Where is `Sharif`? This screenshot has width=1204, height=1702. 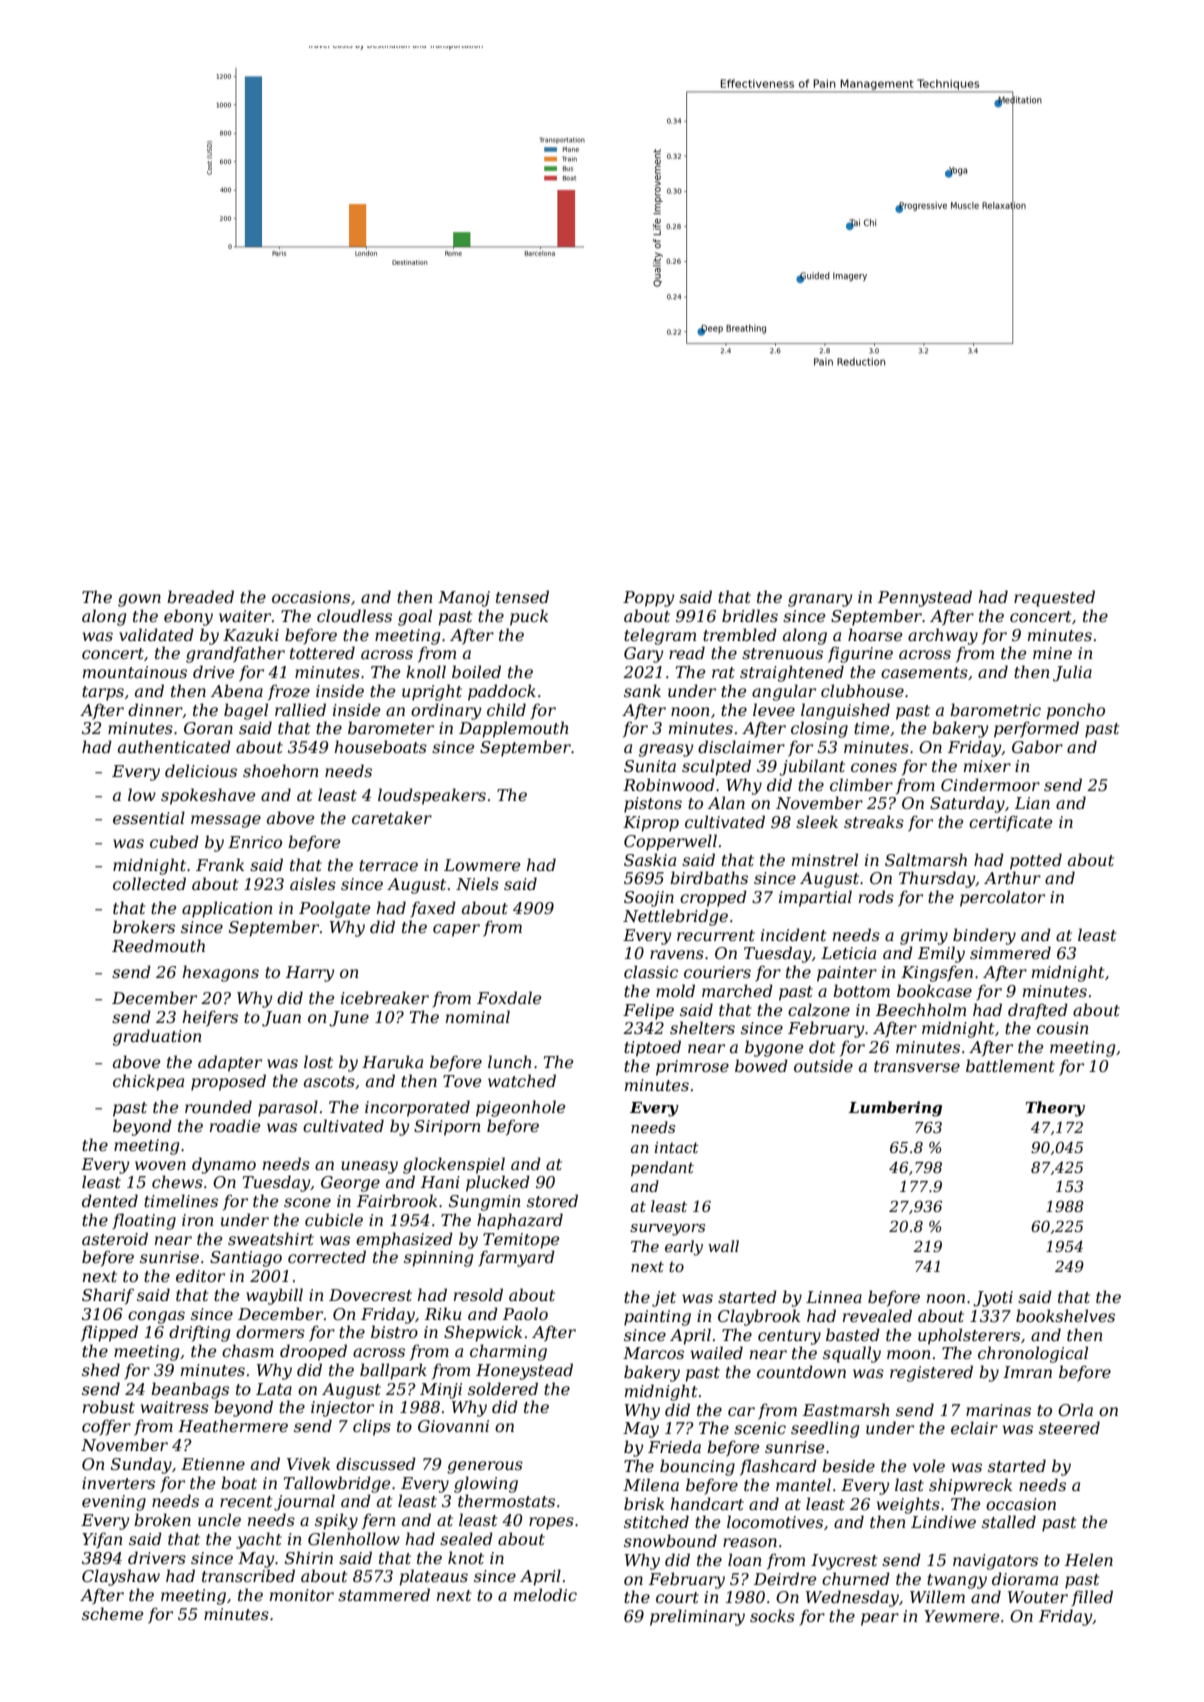 Sharif is located at coordinates (108, 1296).
